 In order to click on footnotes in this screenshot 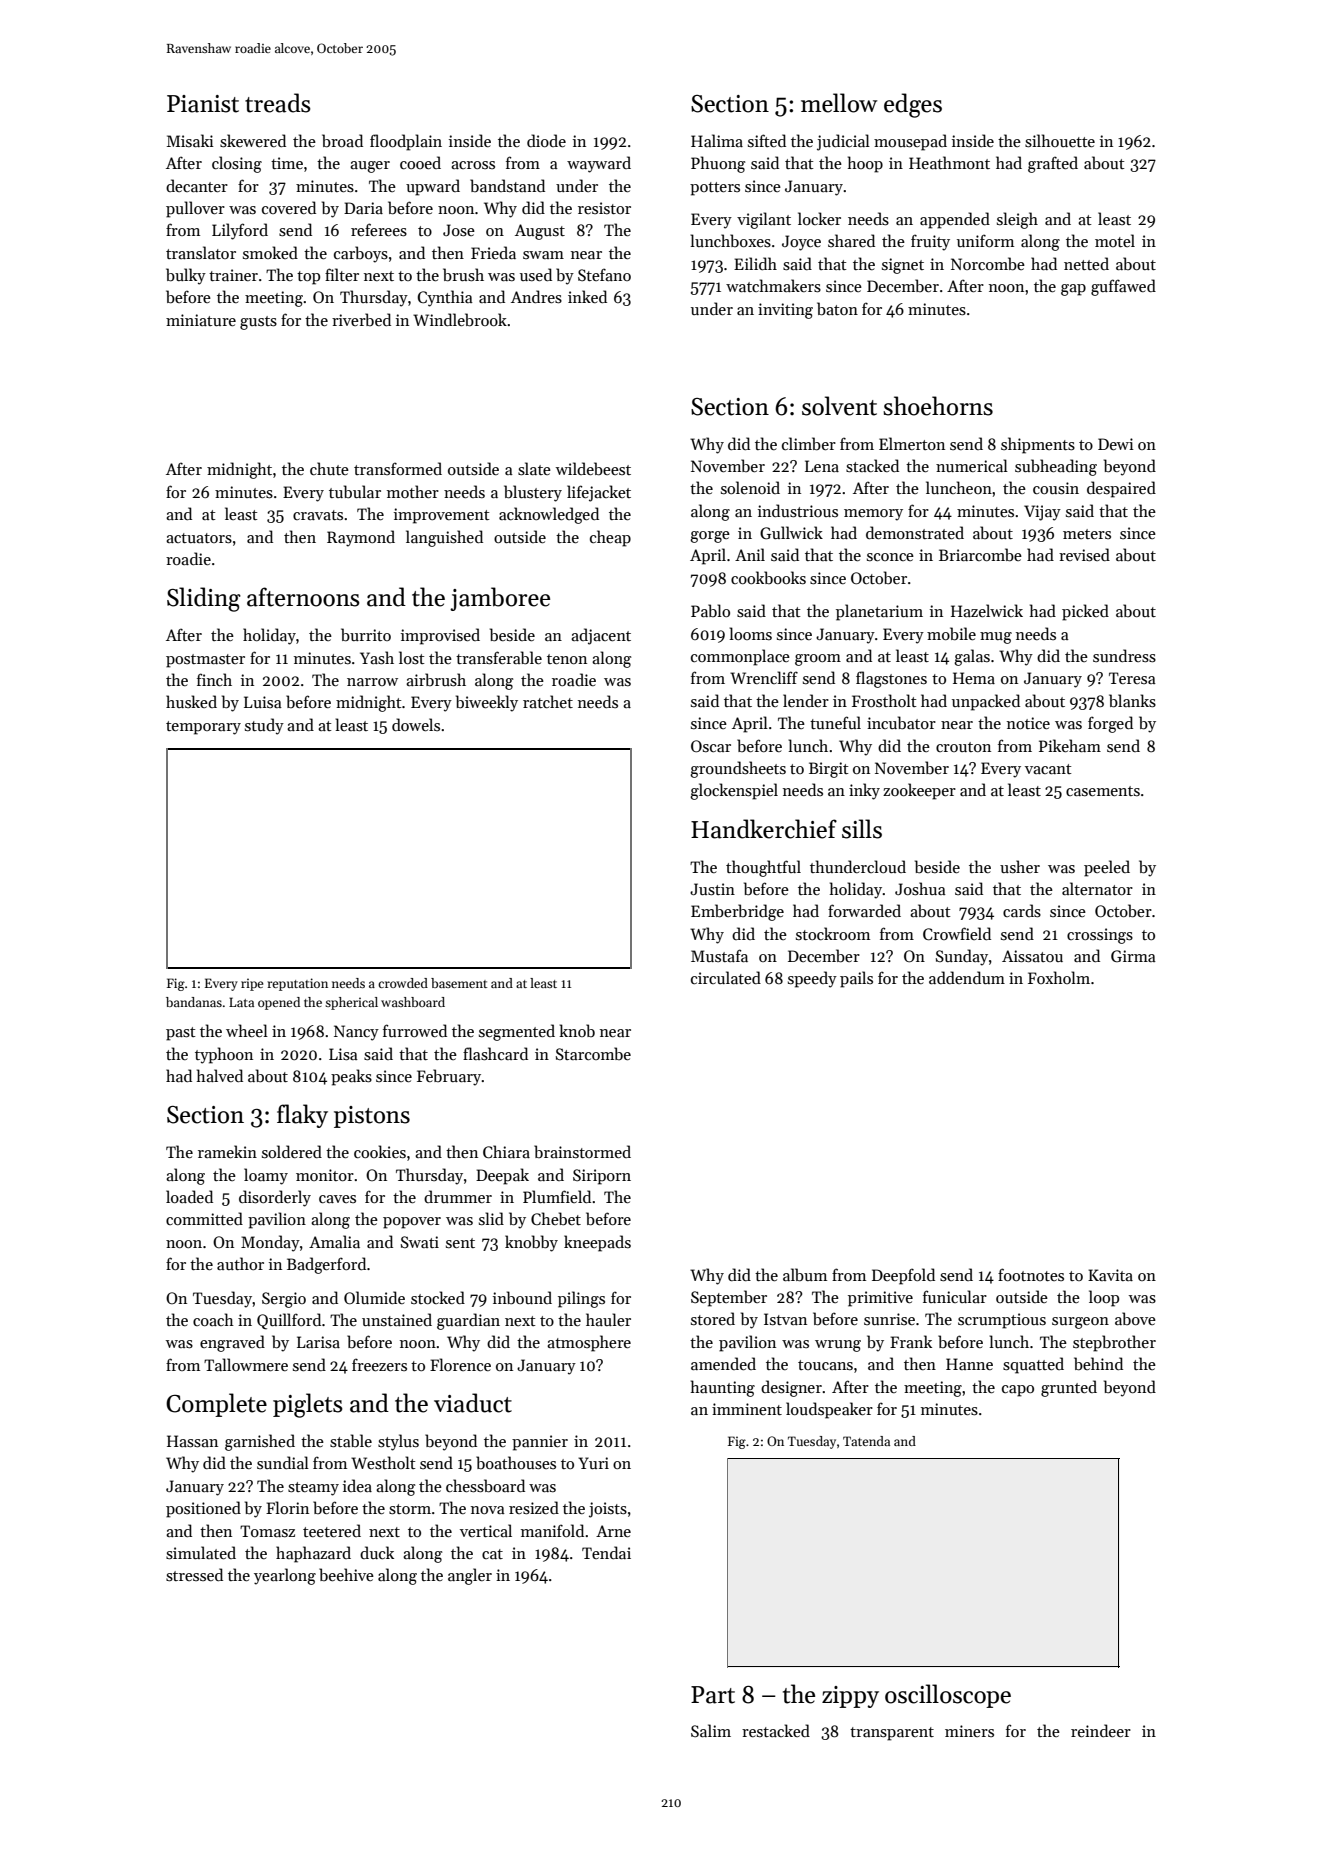, I will do `click(1031, 1274)`.
